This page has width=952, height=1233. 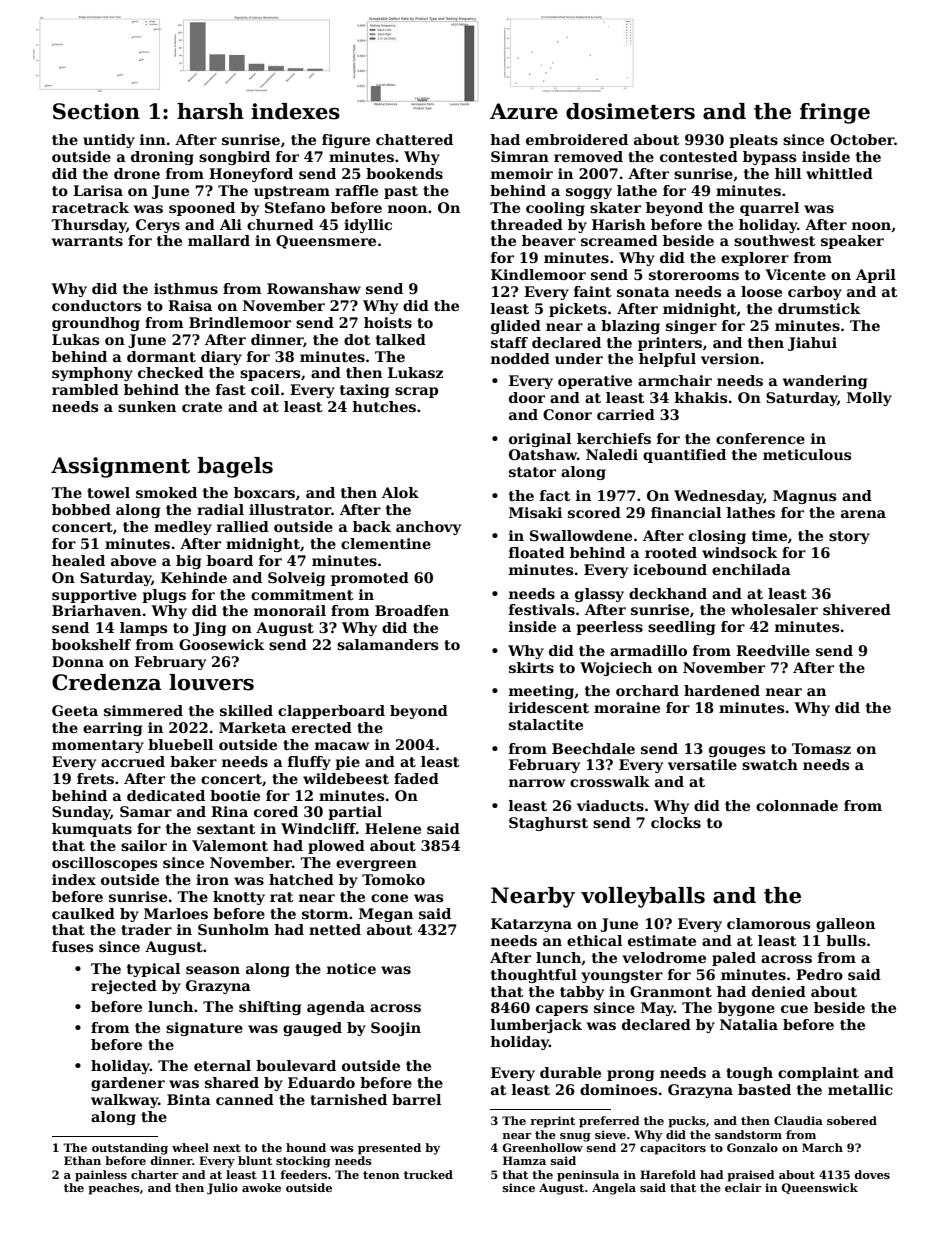 I want to click on eclair, so click(x=743, y=1187).
